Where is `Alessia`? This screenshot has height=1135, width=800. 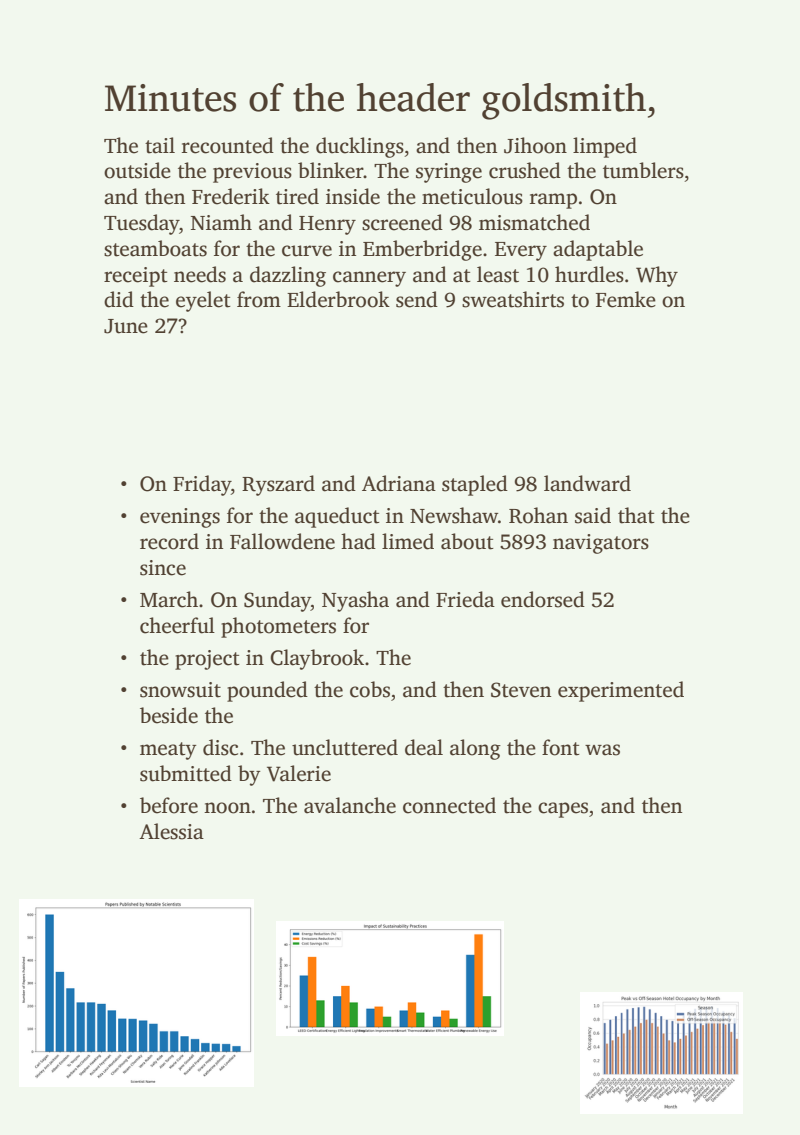 Alessia is located at coordinates (171, 831).
